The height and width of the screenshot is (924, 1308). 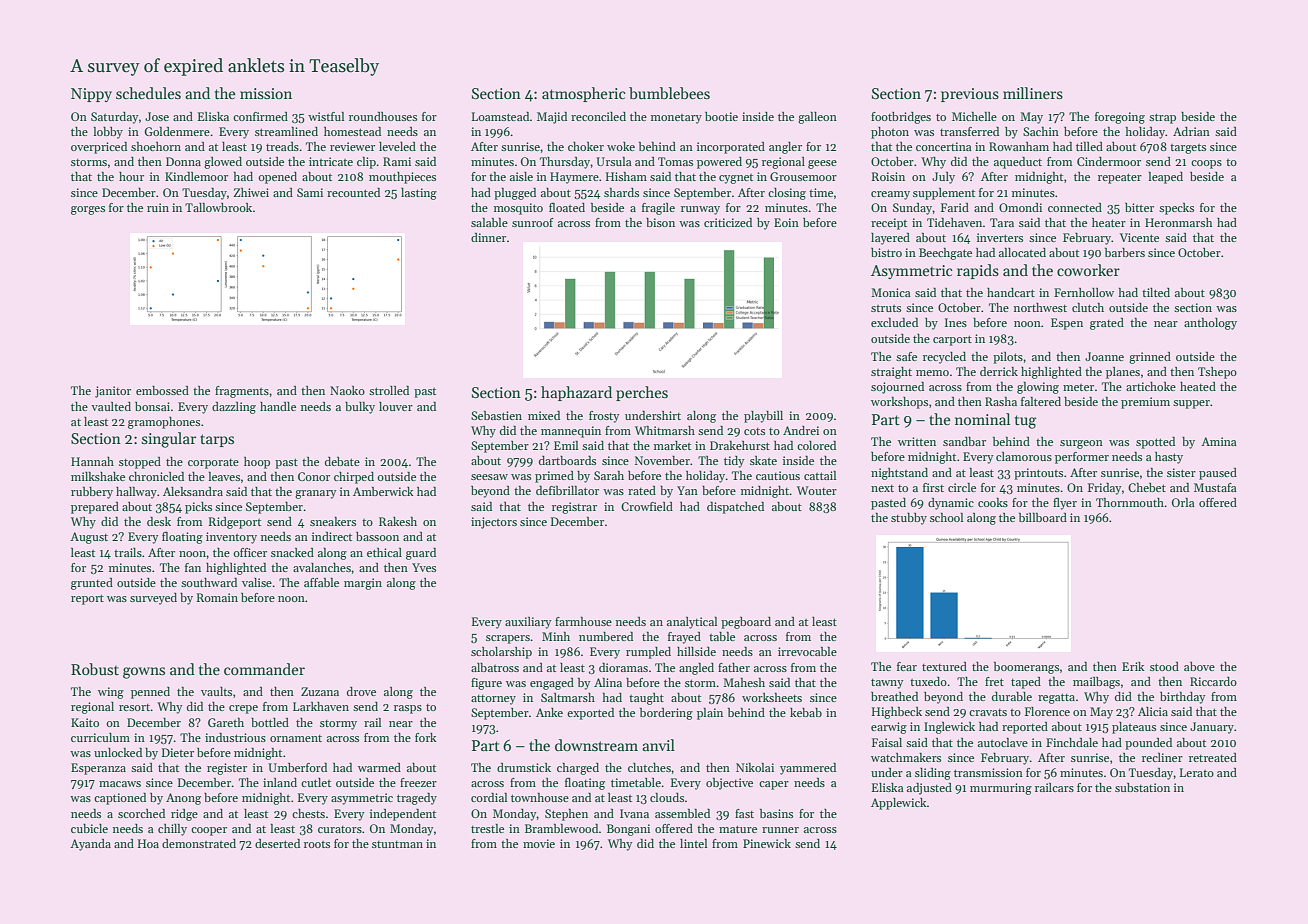 What do you see at coordinates (734, 462) in the screenshot?
I see `tidy` at bounding box center [734, 462].
